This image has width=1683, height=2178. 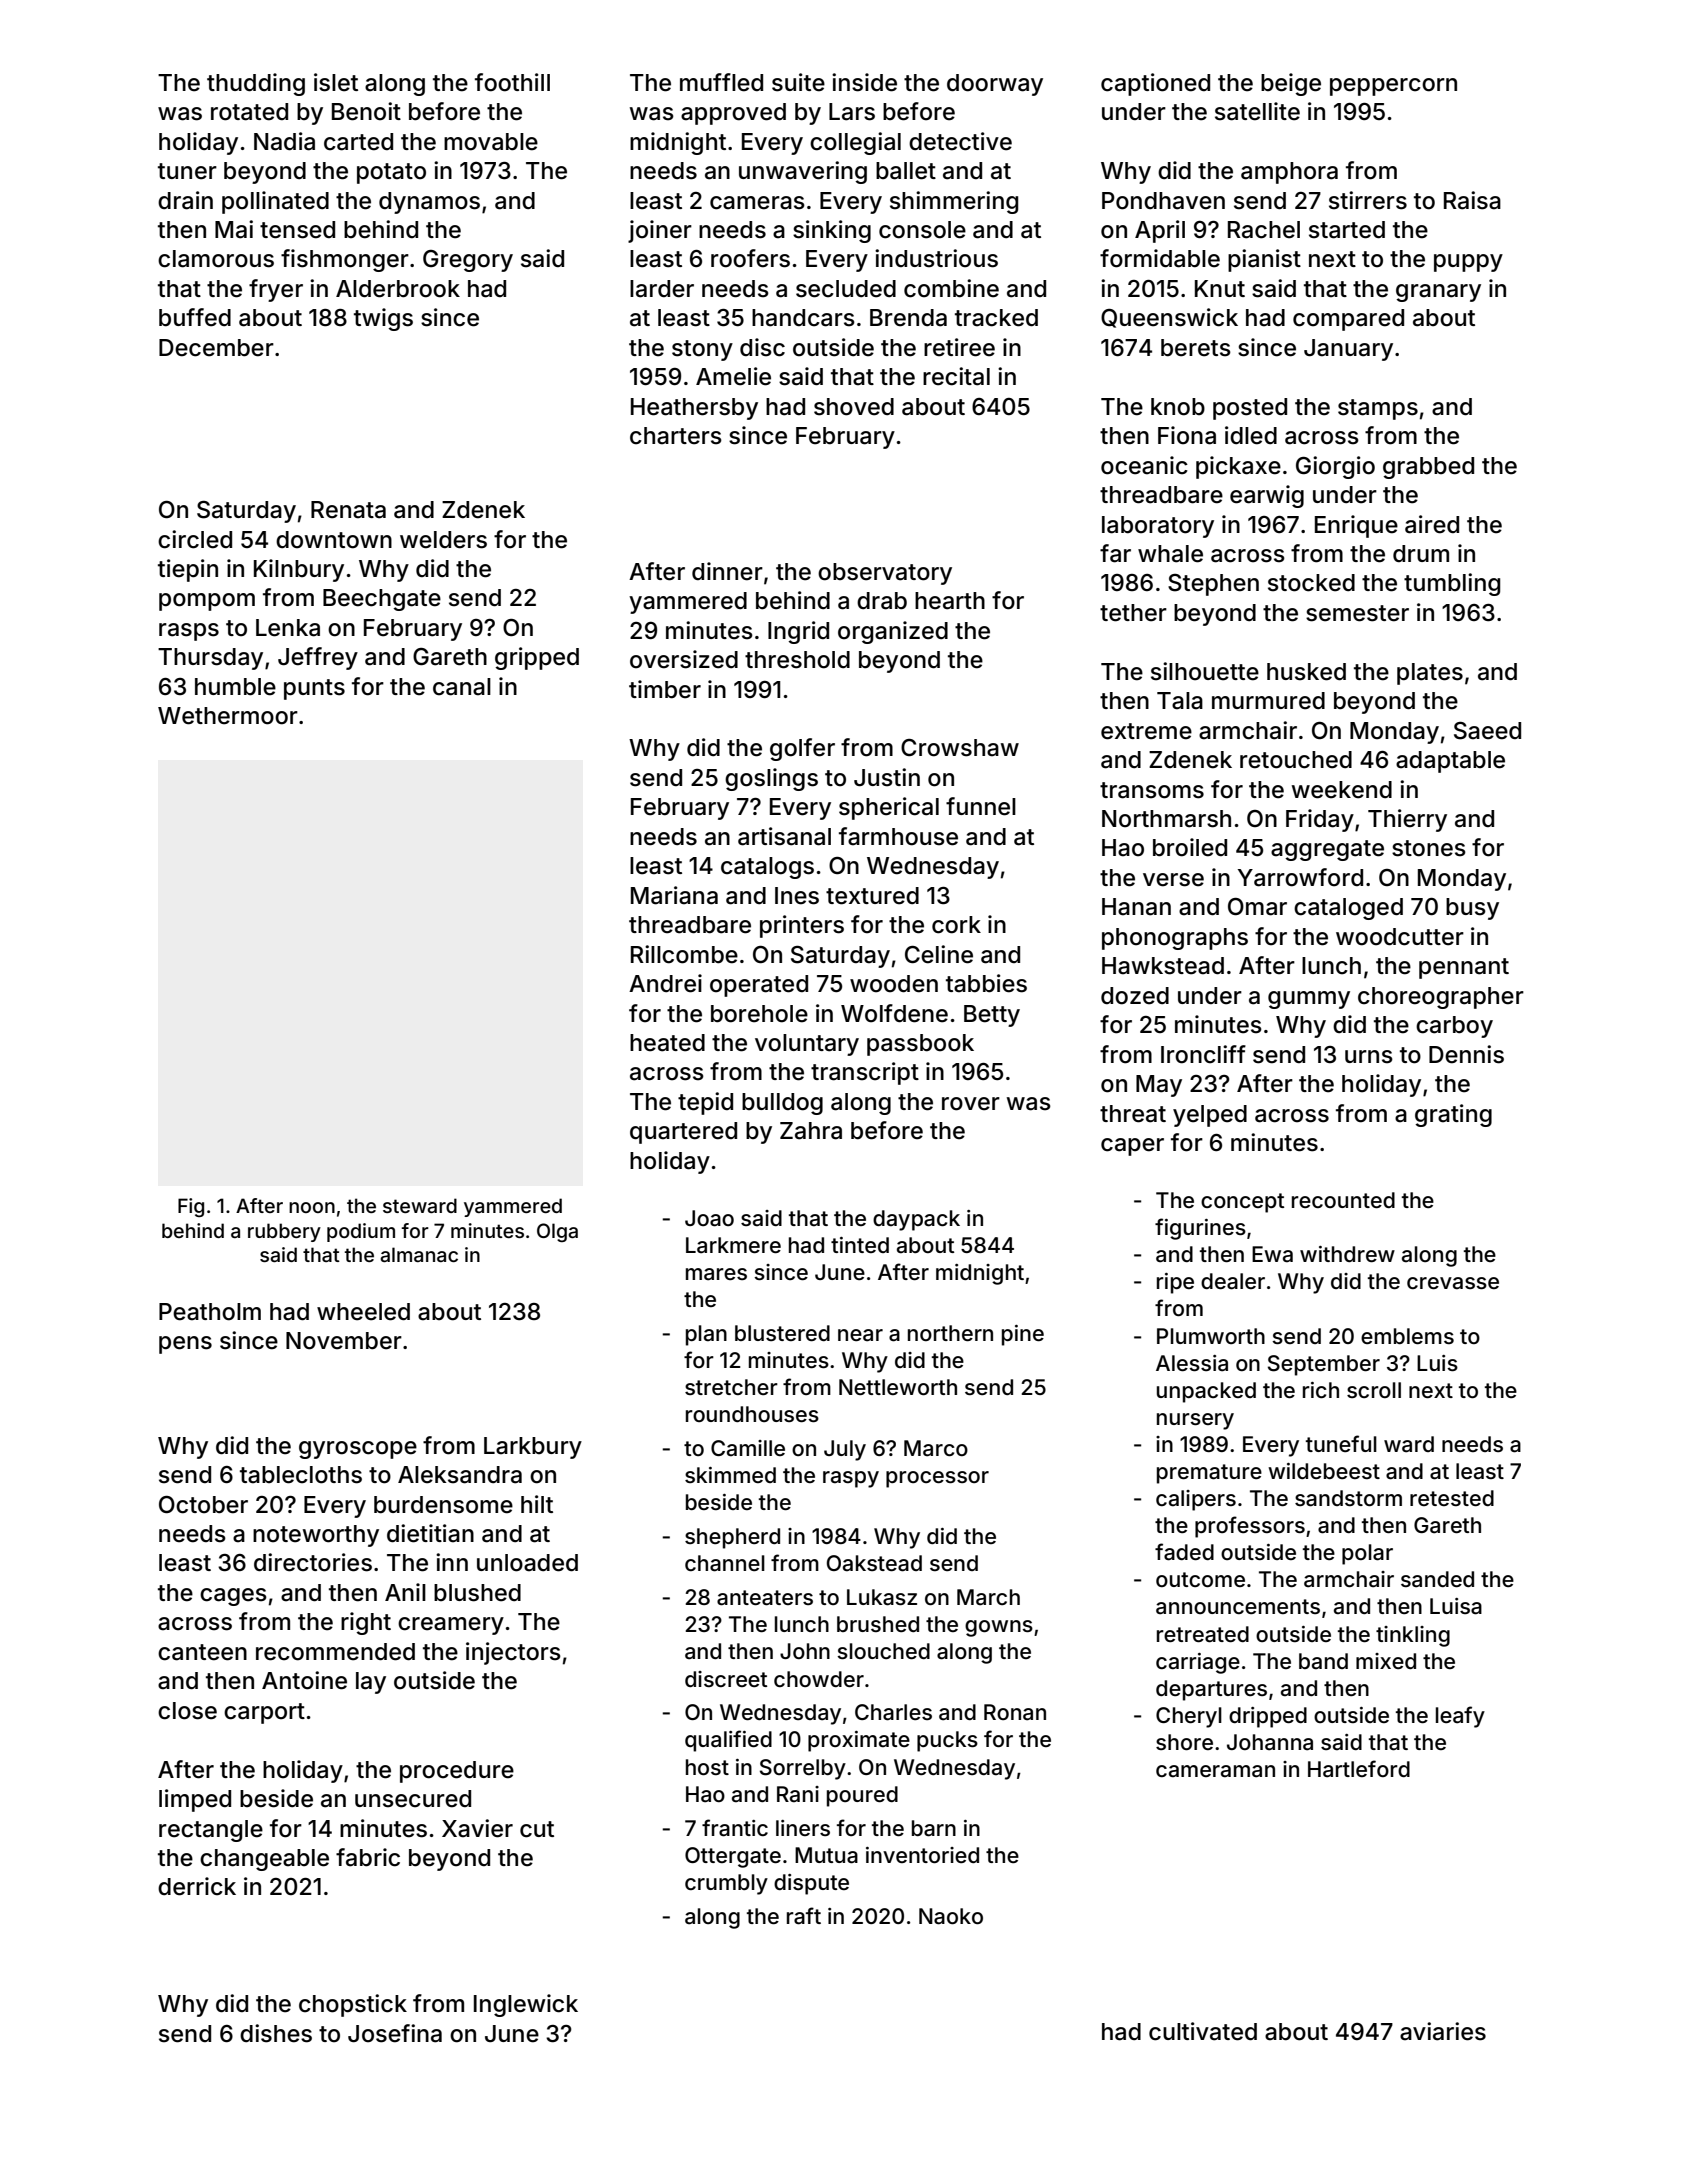 I want to click on Wethermoor, so click(x=228, y=716).
